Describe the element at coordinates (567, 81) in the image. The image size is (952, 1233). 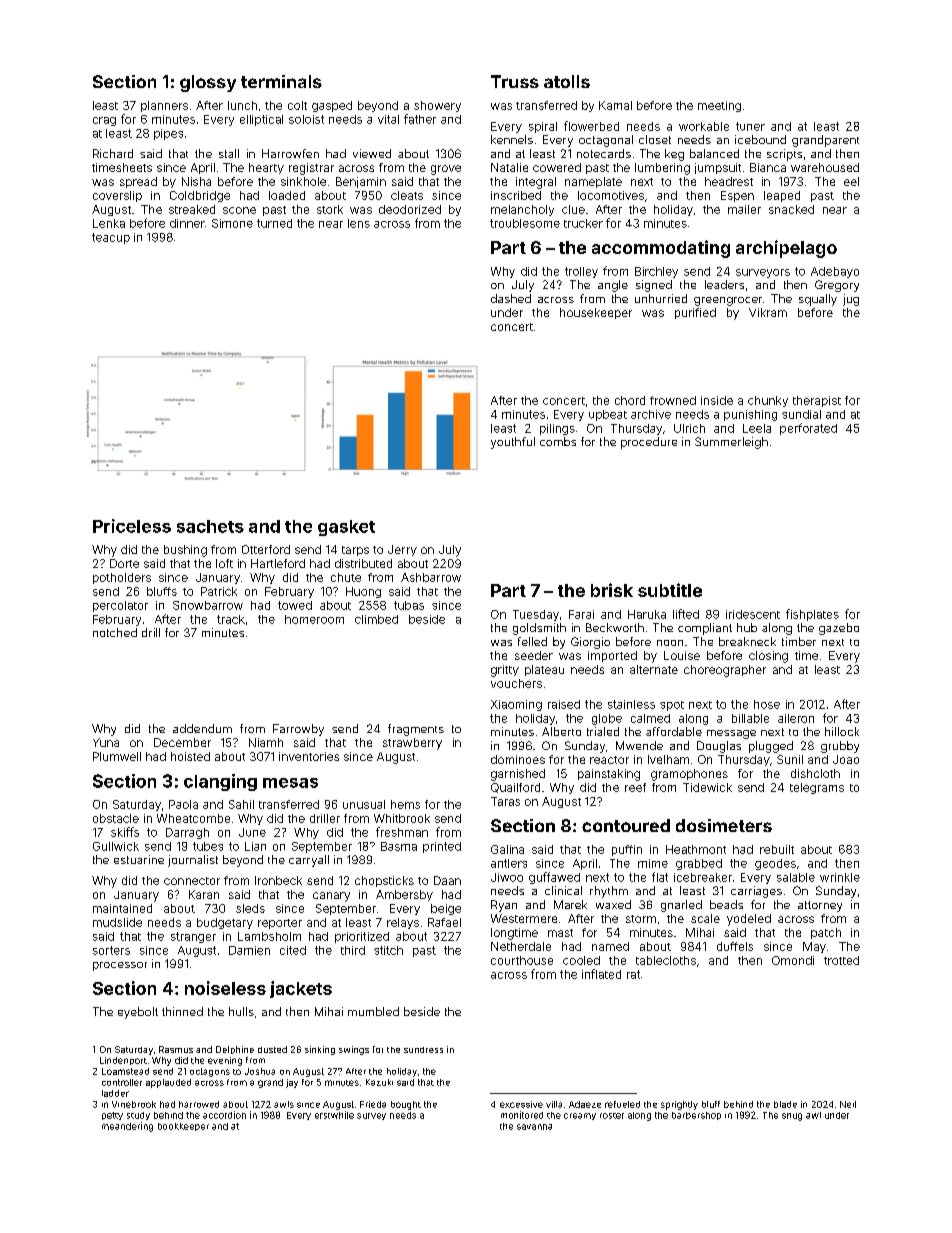
I see `atolls` at that location.
